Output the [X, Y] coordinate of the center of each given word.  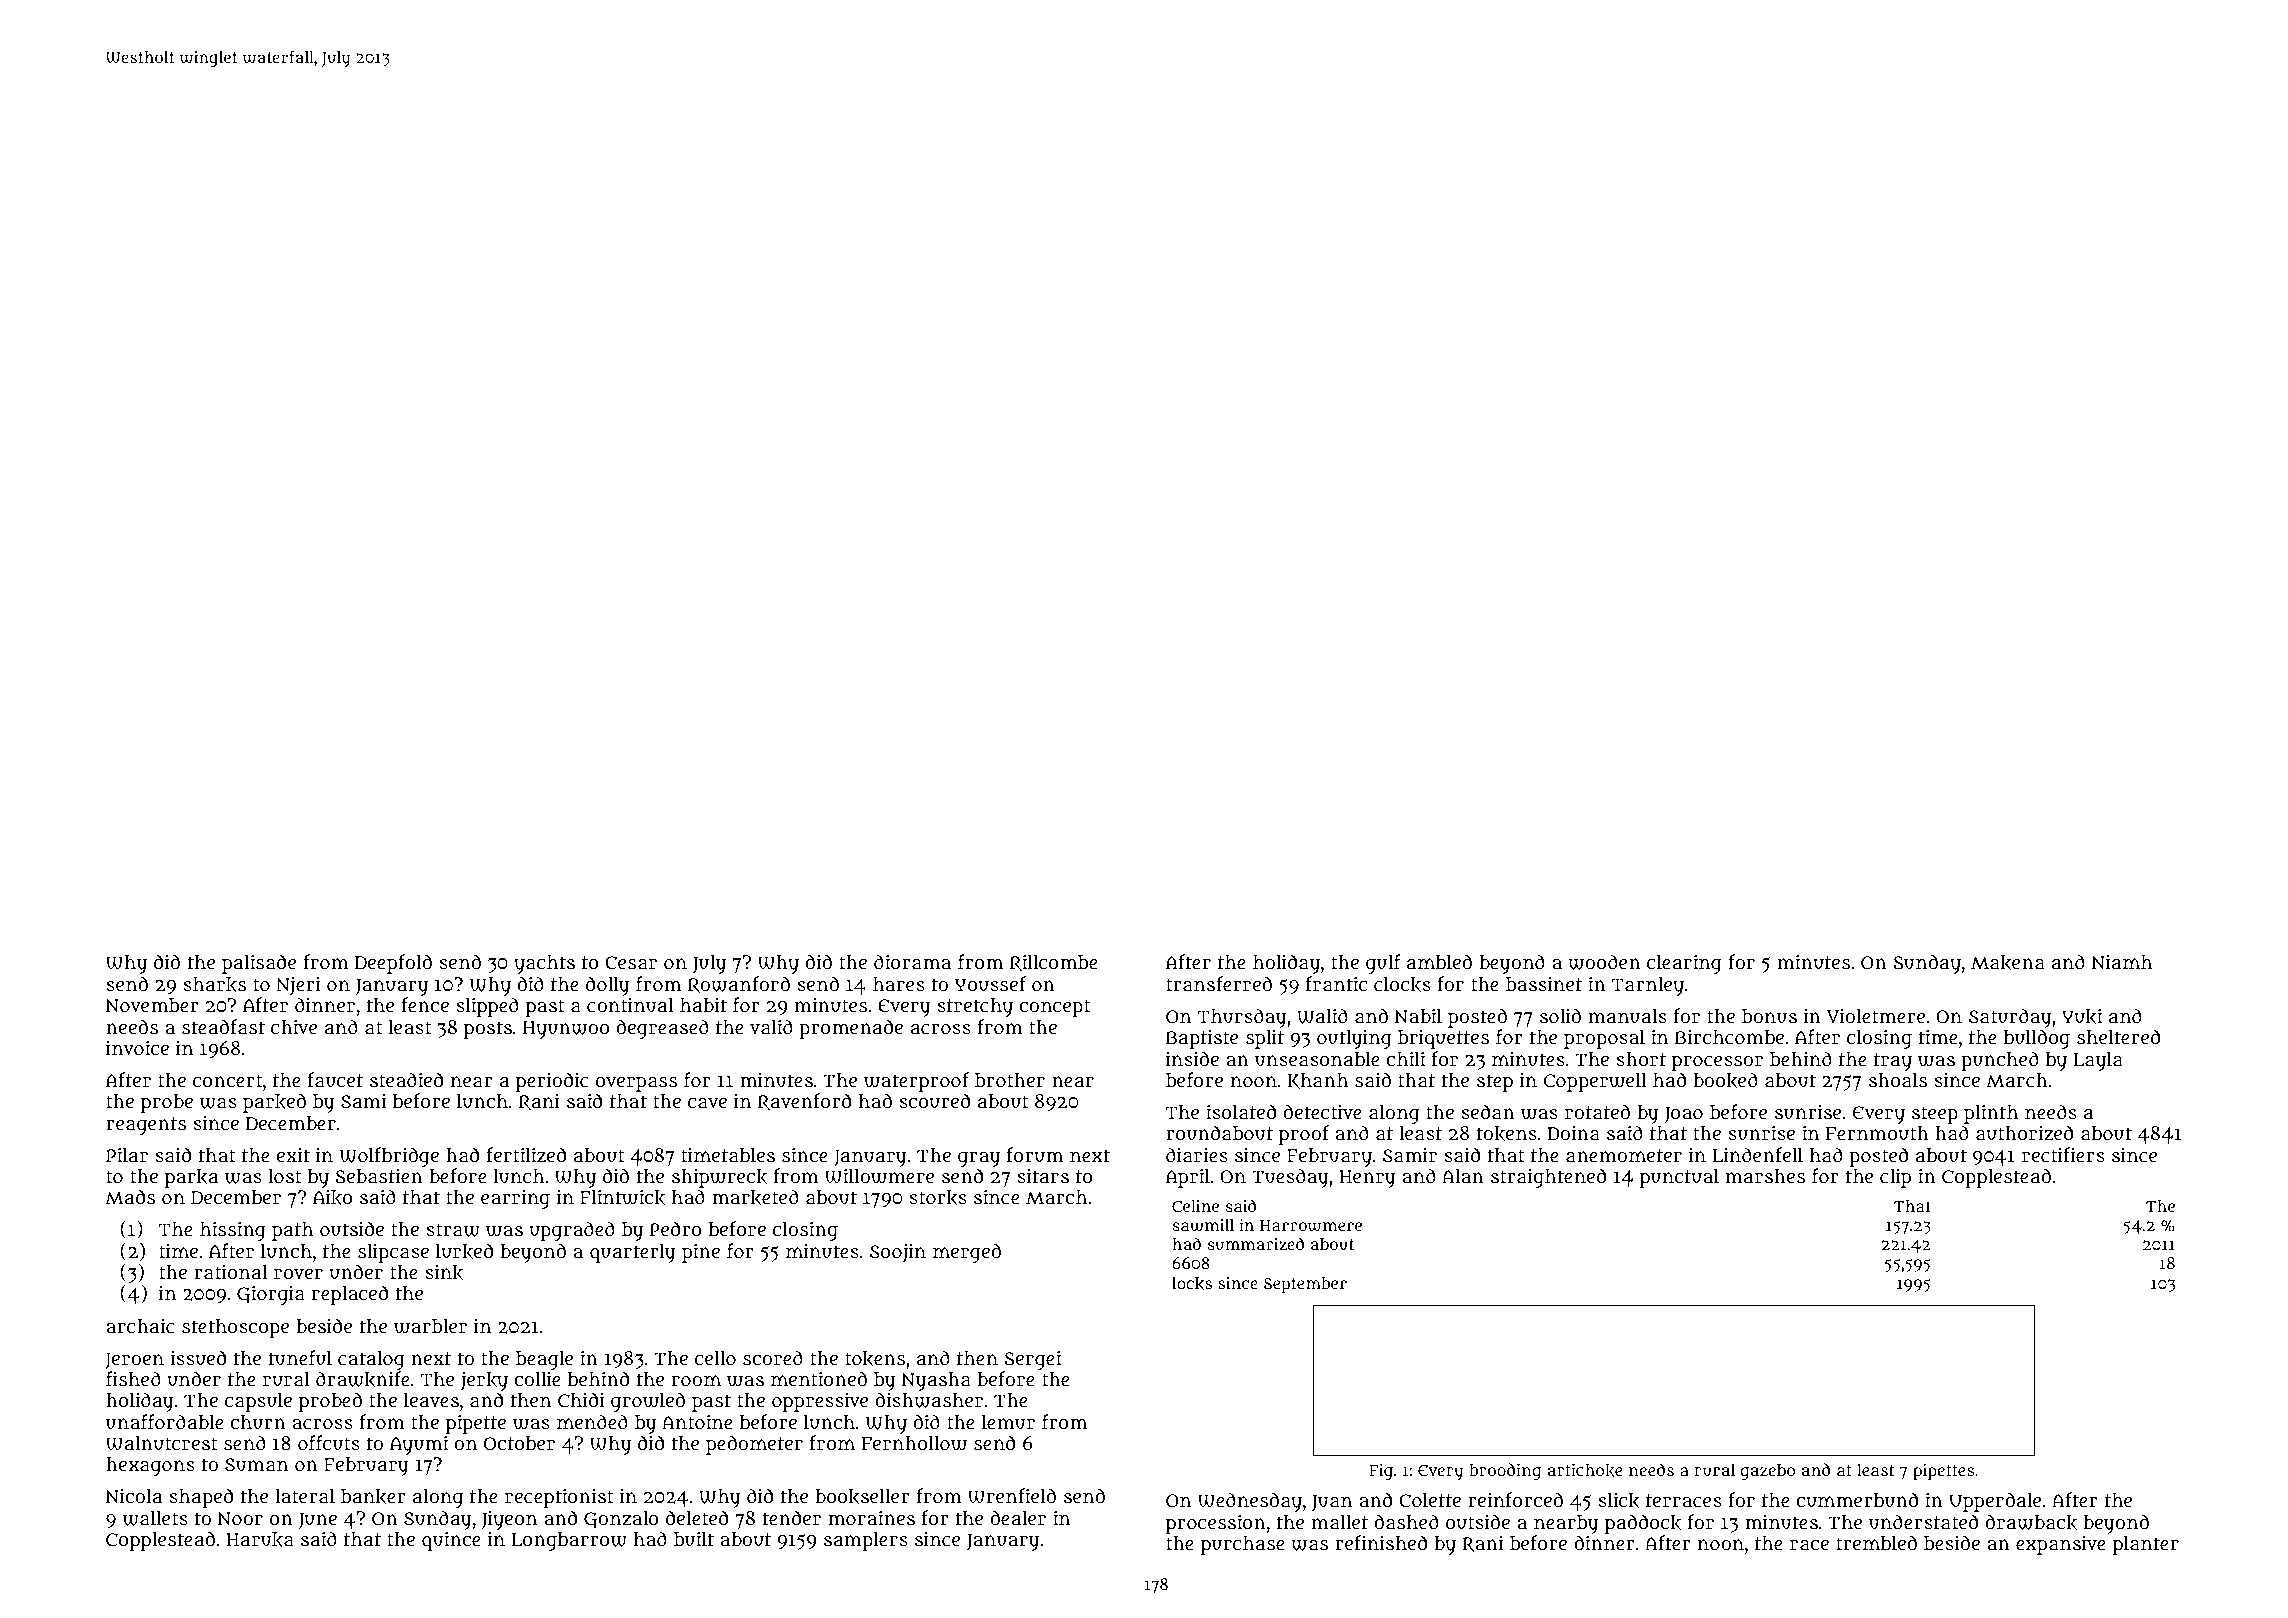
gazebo [1768, 1472]
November [152, 1005]
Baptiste [1202, 1039]
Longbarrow [569, 1541]
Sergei [1032, 1360]
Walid [1322, 1016]
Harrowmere [1311, 1226]
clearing [1684, 964]
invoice [137, 1048]
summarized [1256, 1244]
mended [592, 1422]
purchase [1243, 1545]
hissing [233, 1231]
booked [1725, 1080]
